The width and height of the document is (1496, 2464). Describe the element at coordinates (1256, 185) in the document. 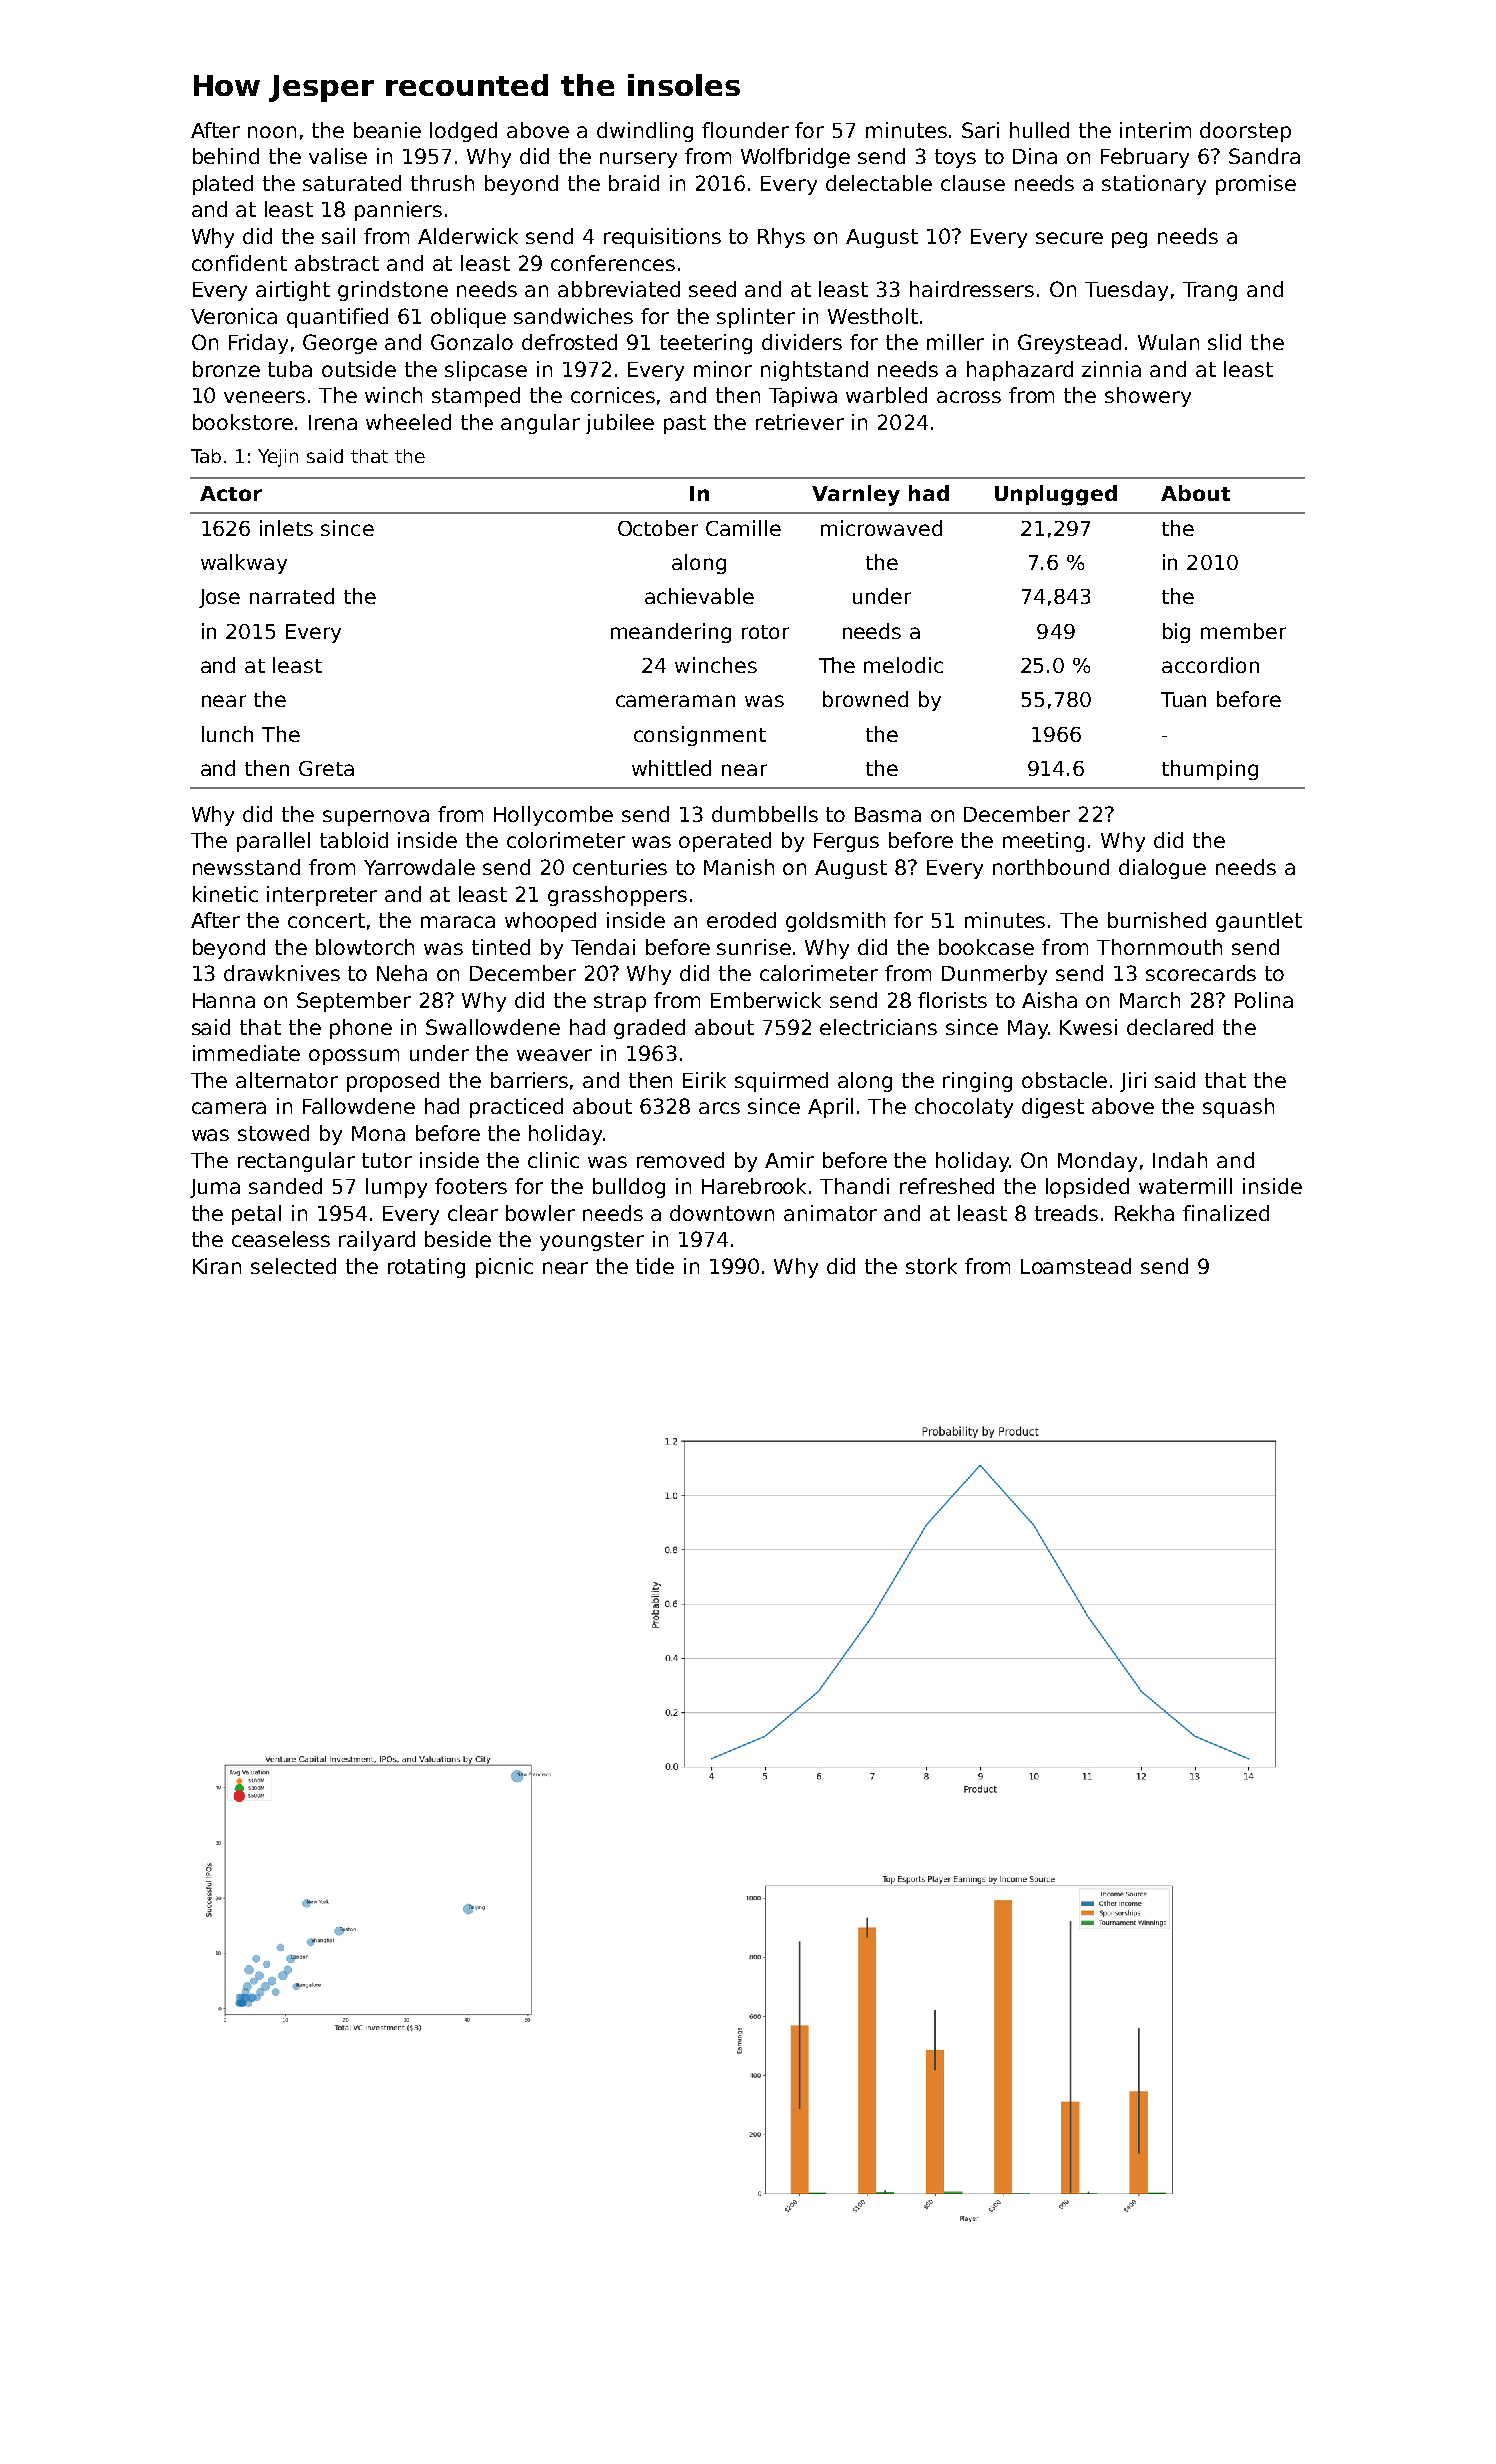

I see `promise` at that location.
